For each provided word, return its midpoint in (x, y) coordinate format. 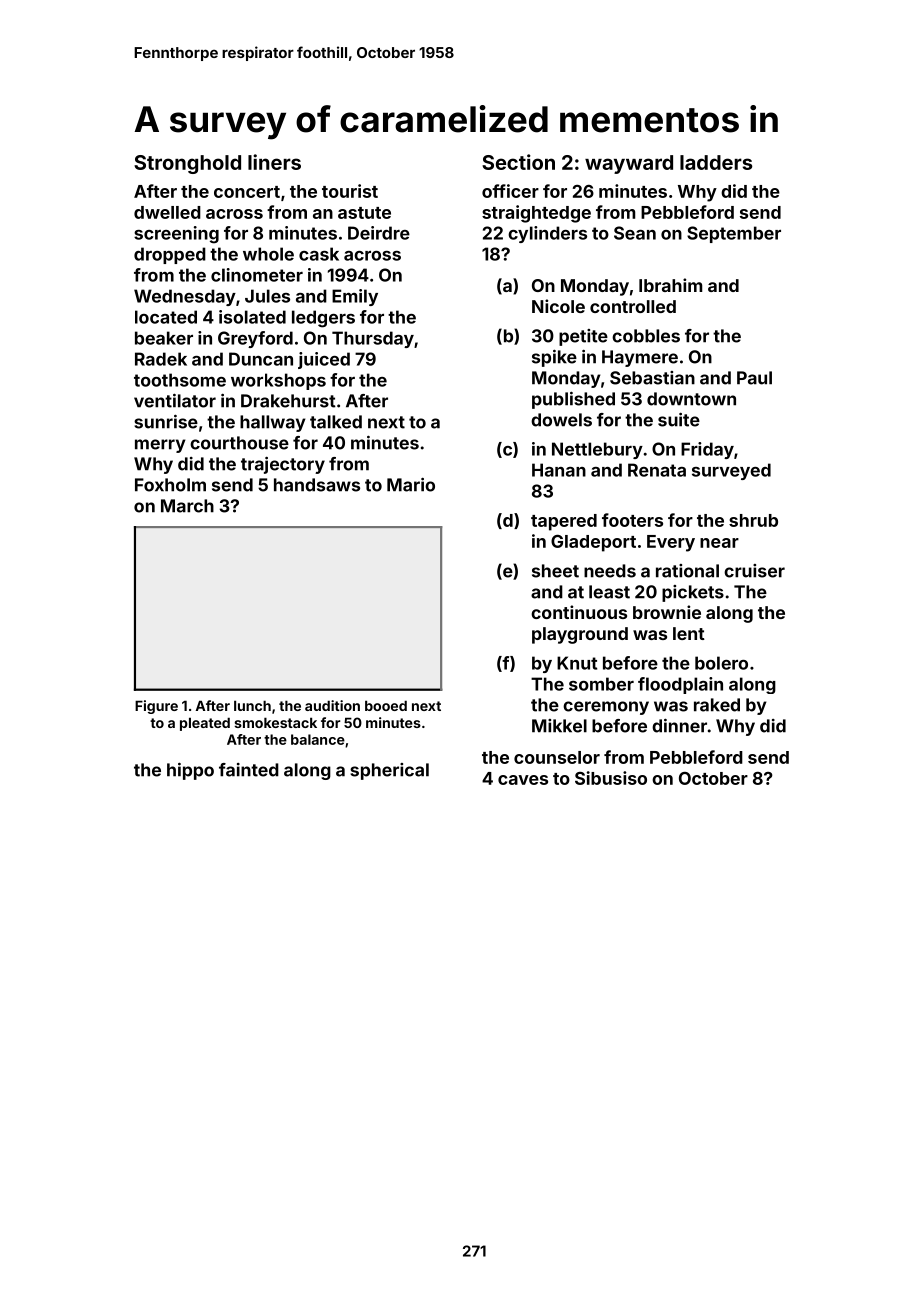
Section (518, 162)
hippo (190, 771)
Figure (156, 707)
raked (717, 705)
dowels (561, 420)
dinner (679, 725)
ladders (716, 162)
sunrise (166, 421)
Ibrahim (670, 285)
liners (274, 162)
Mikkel (559, 726)
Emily (355, 297)
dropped (170, 255)
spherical (389, 771)
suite (679, 420)
